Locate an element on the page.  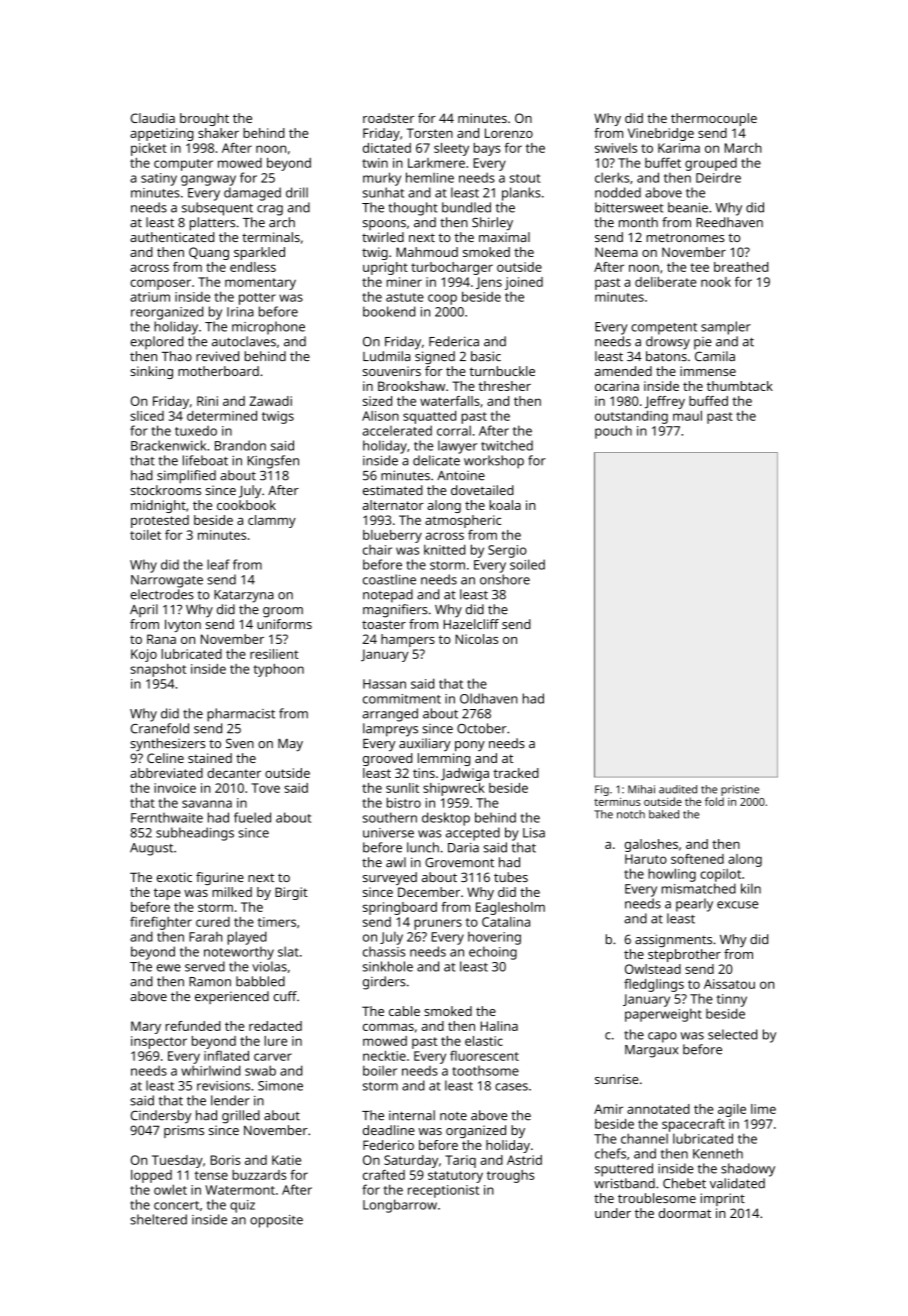
elastic is located at coordinates (484, 1041).
